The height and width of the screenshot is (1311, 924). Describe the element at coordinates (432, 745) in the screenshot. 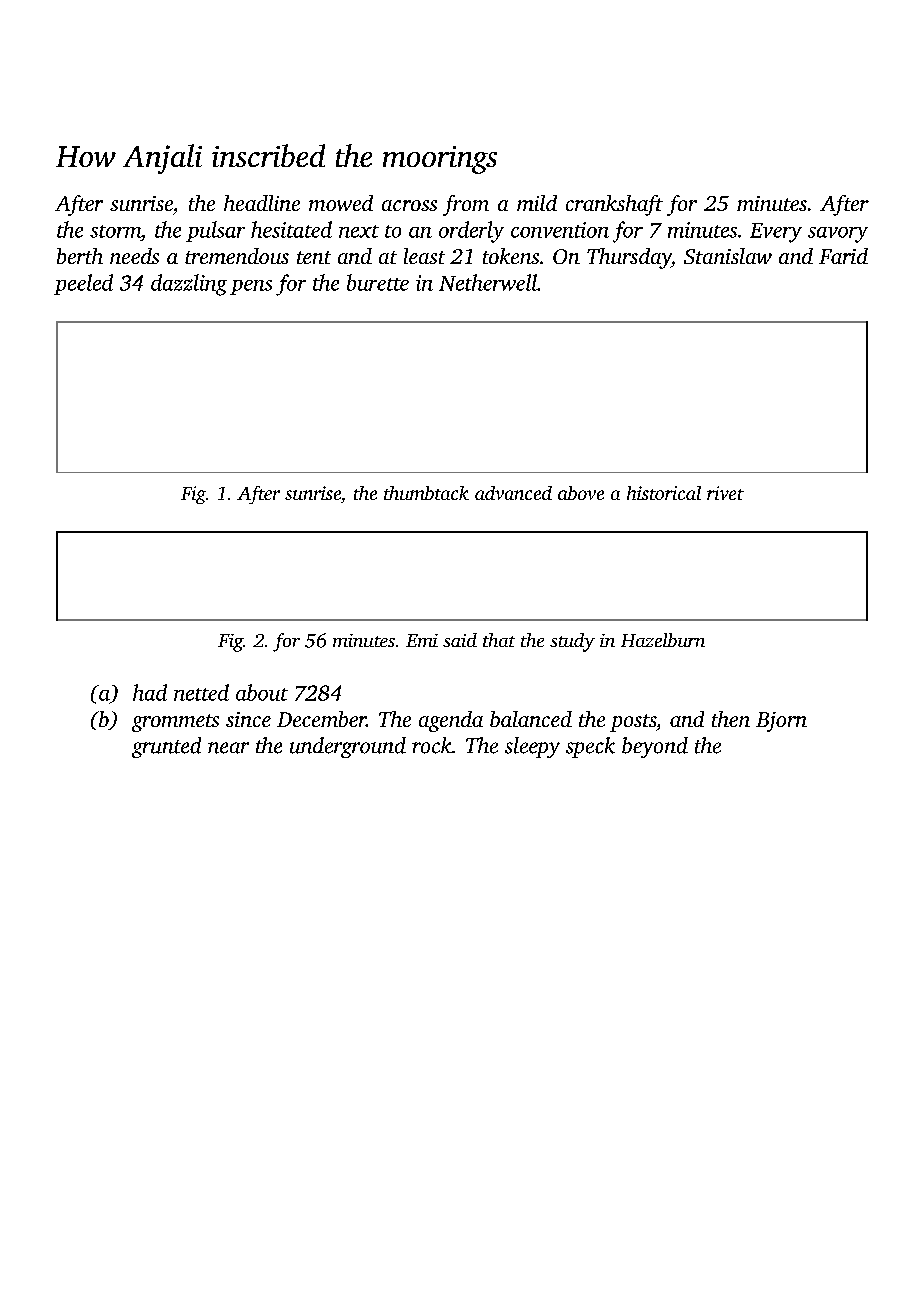

I see `rock` at that location.
